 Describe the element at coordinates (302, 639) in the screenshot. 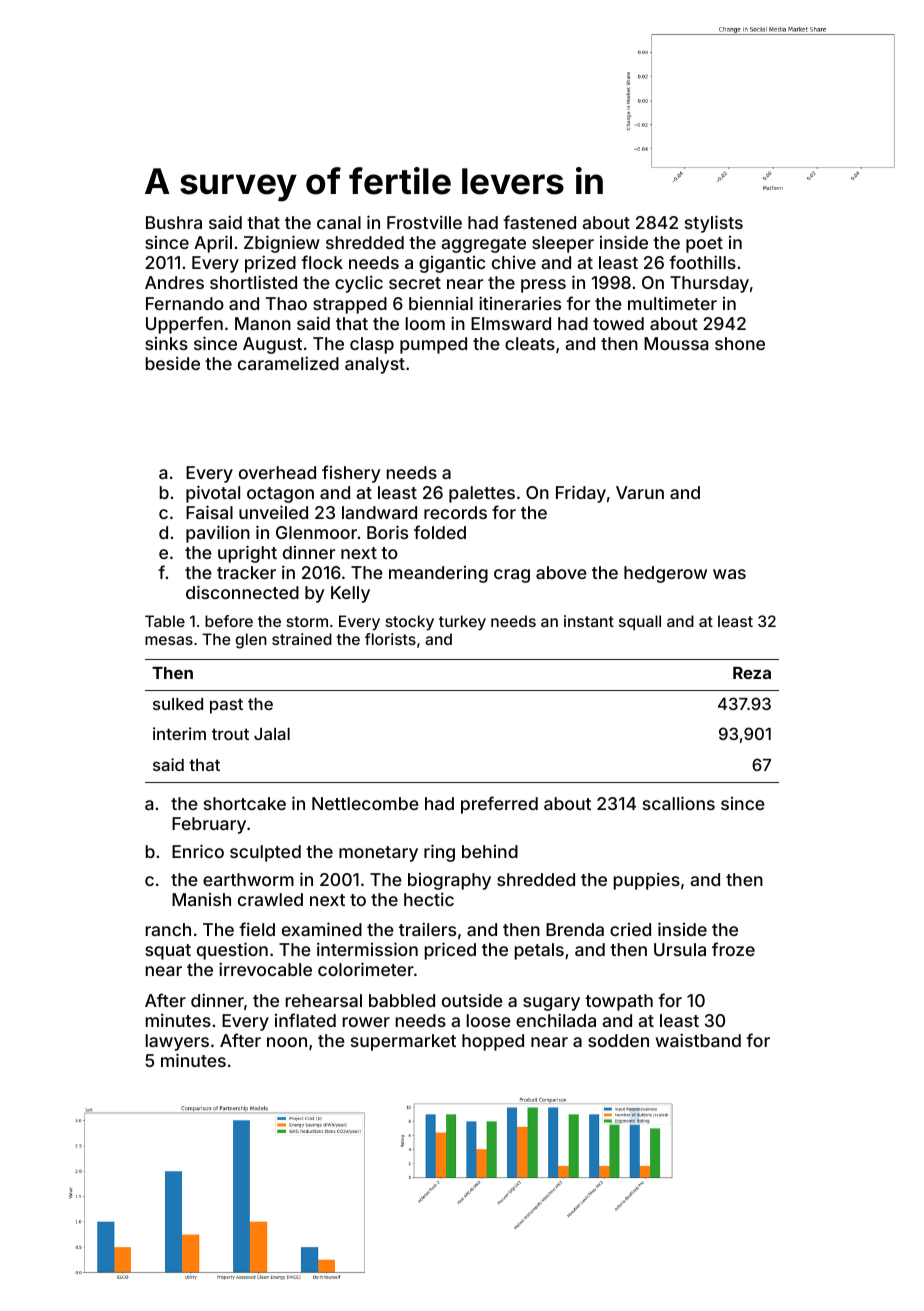

I see `strained` at that location.
